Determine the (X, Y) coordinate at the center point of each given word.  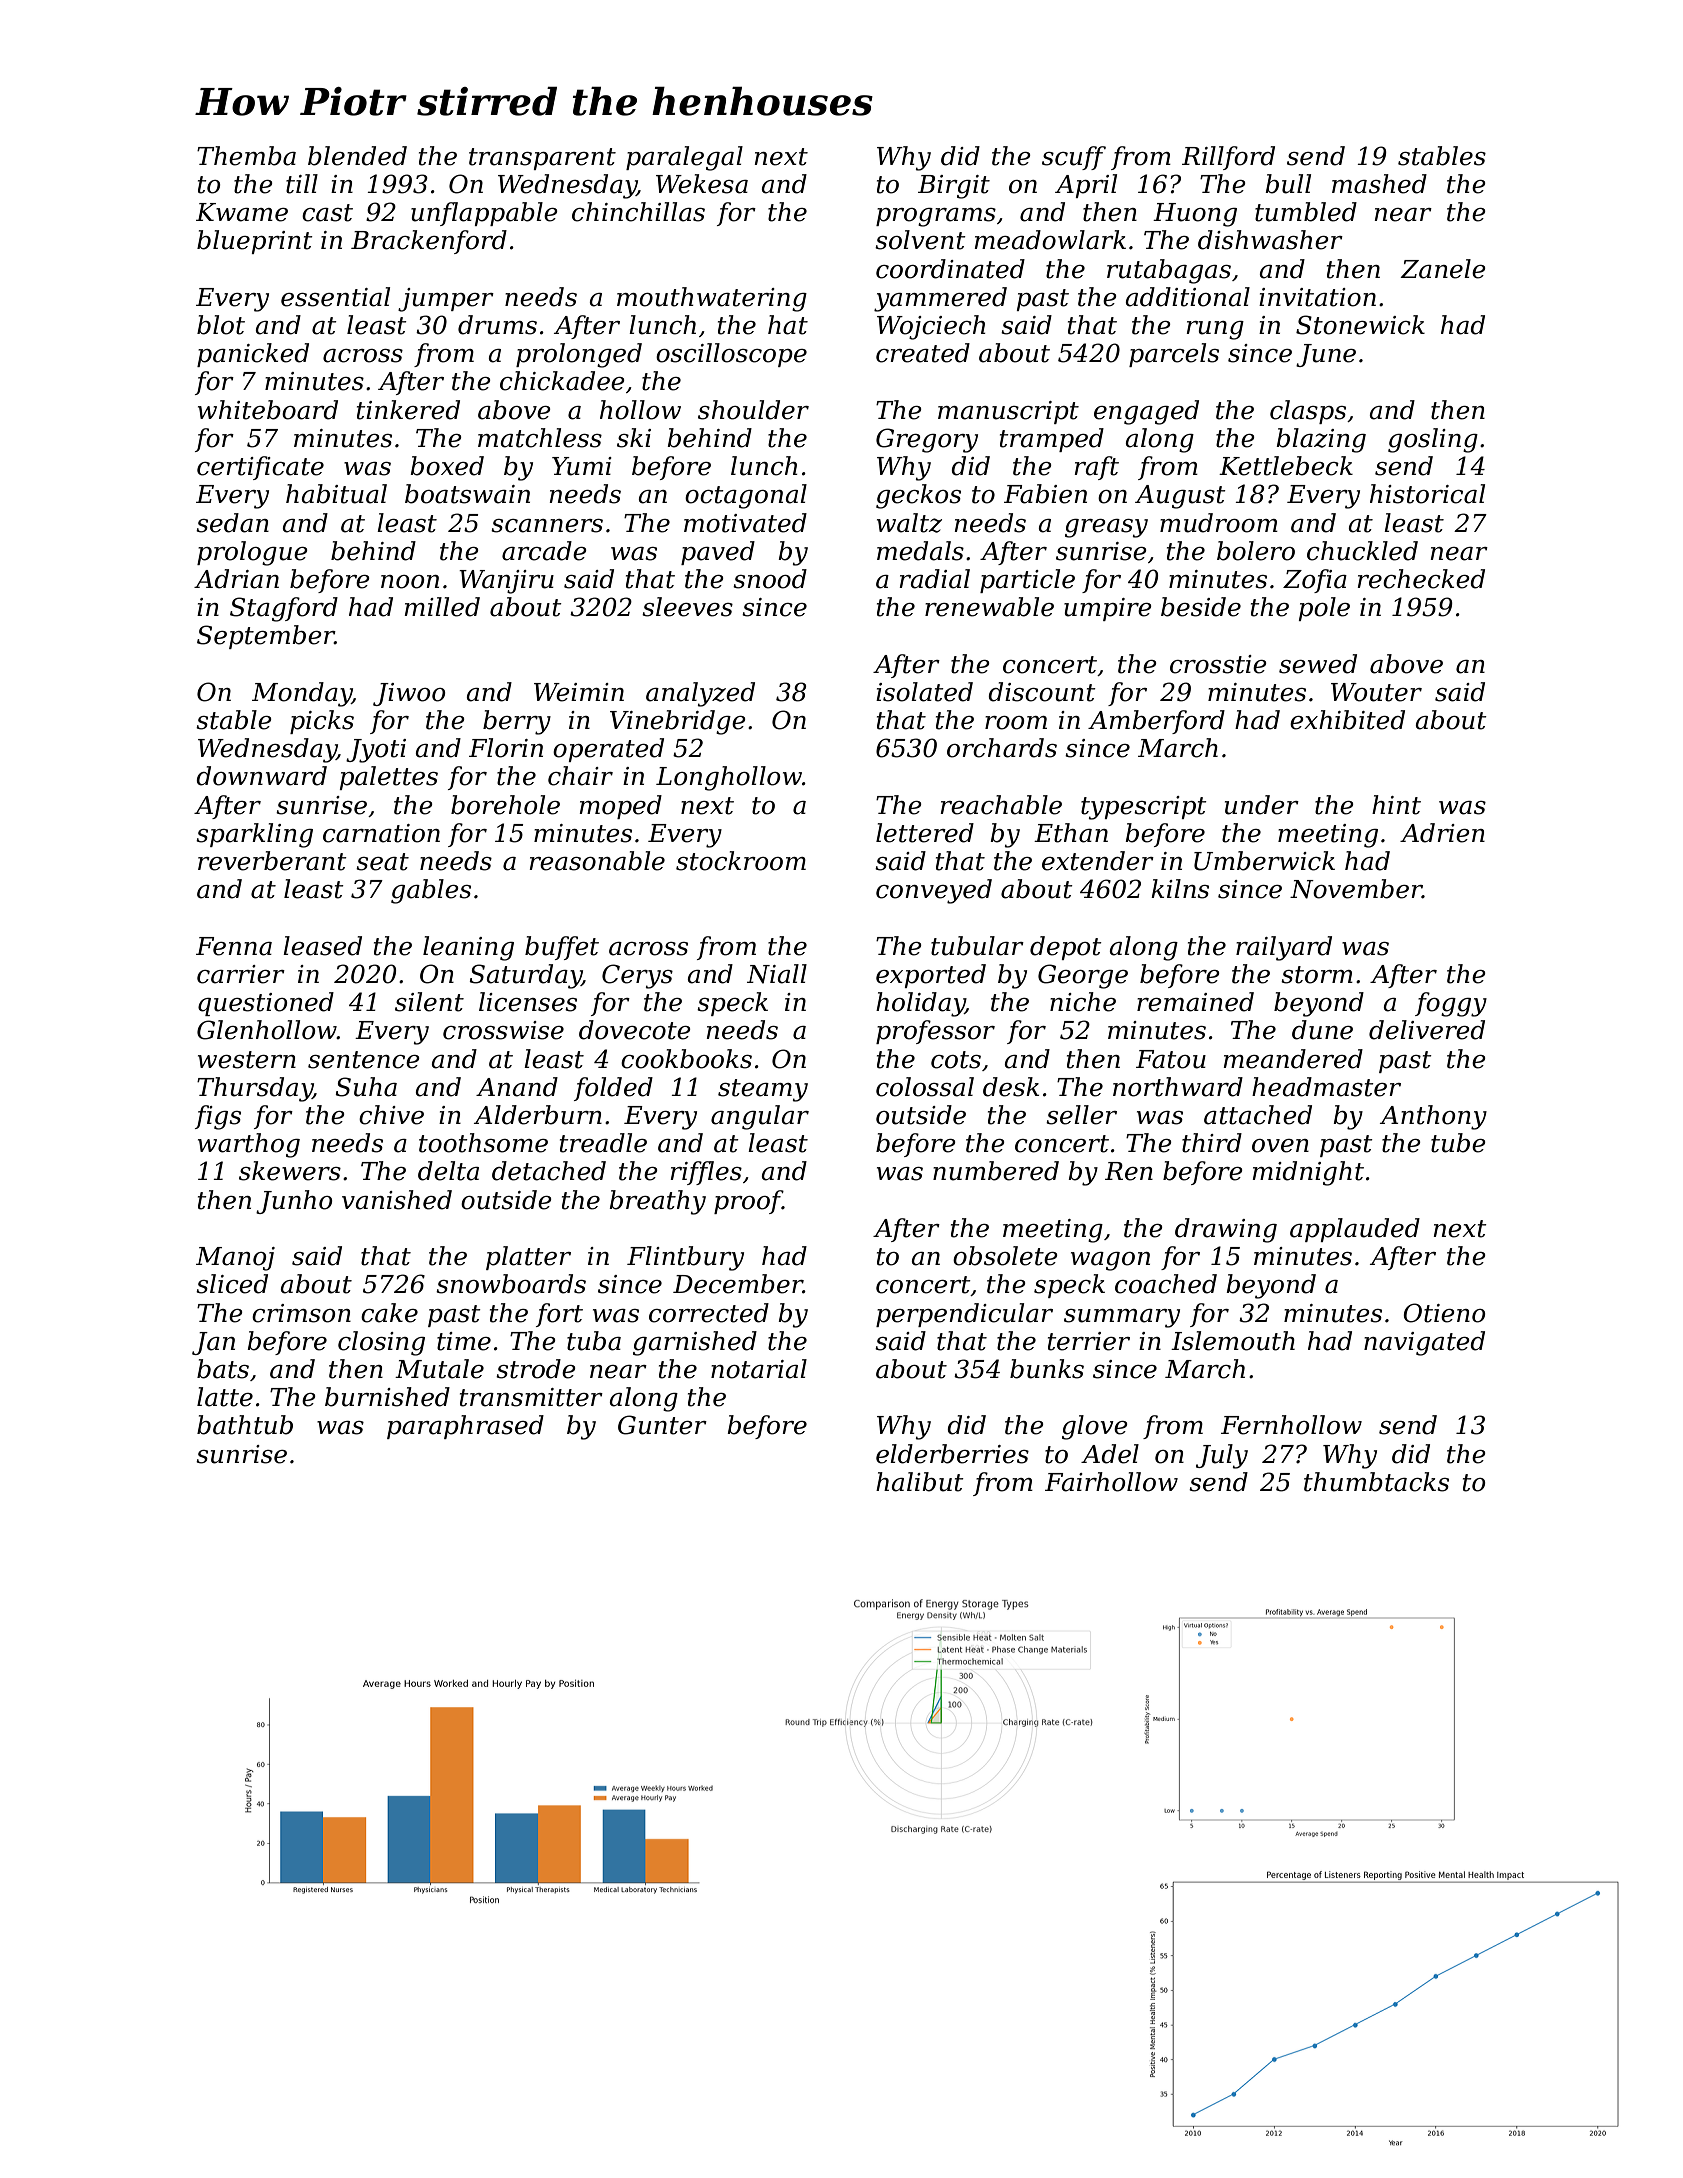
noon (410, 582)
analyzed (700, 694)
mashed (1379, 184)
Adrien (1442, 833)
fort (559, 1315)
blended (357, 156)
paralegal (684, 158)
